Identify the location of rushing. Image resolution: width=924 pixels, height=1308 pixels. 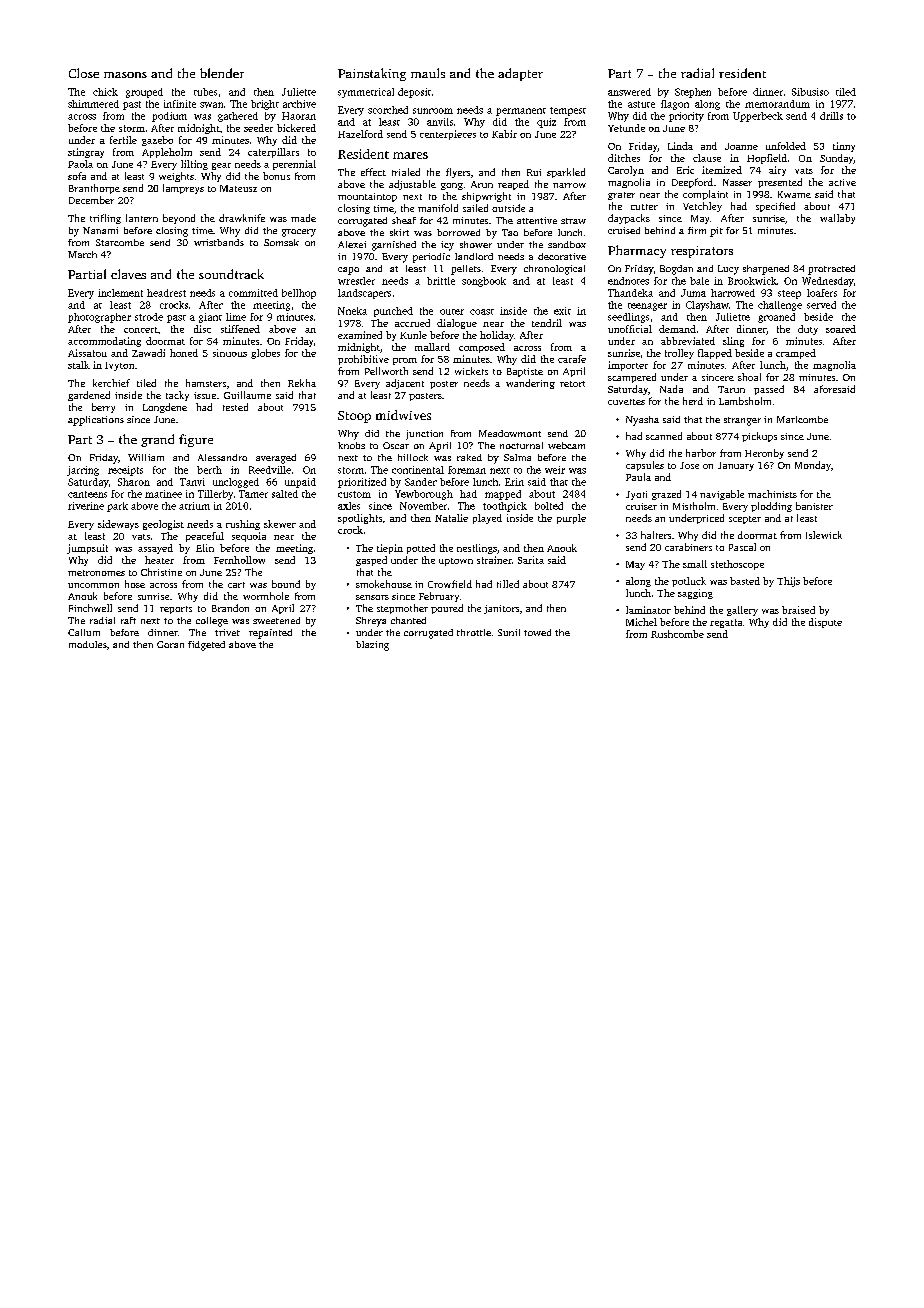
(243, 525).
